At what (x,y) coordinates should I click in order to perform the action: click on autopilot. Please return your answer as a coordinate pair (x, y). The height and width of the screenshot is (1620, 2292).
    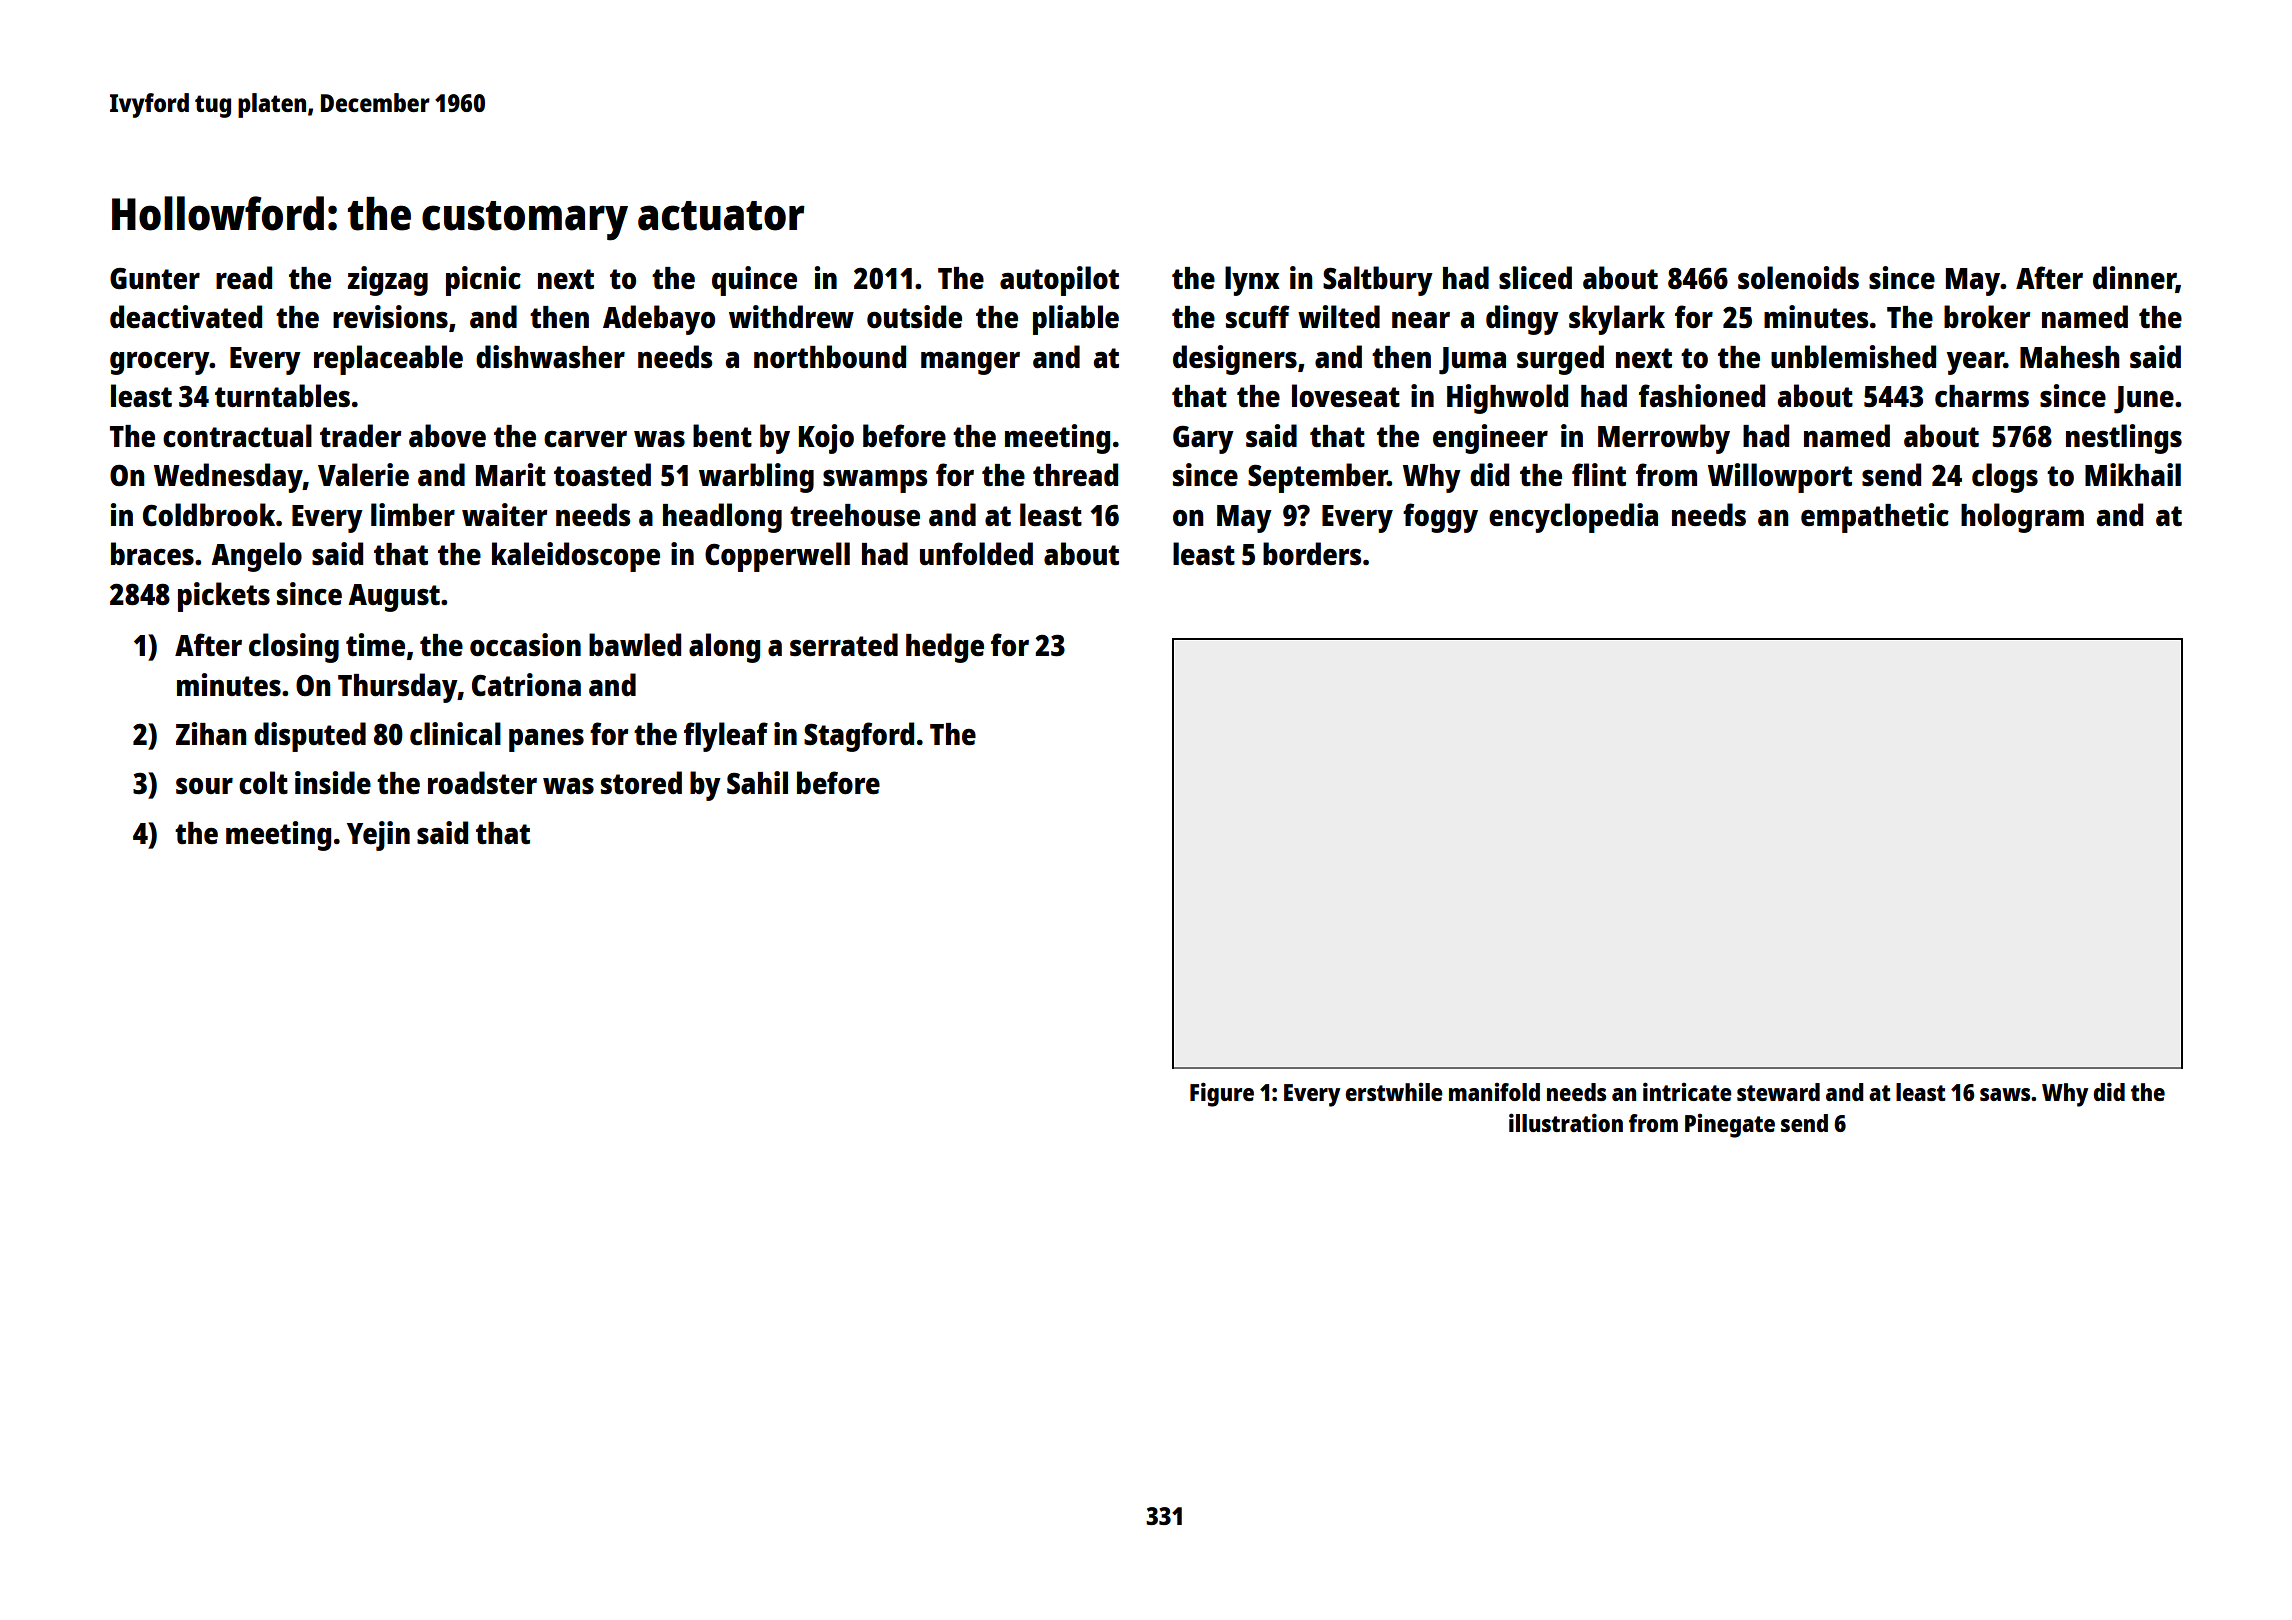
    Looking at the image, I should click on (1059, 281).
